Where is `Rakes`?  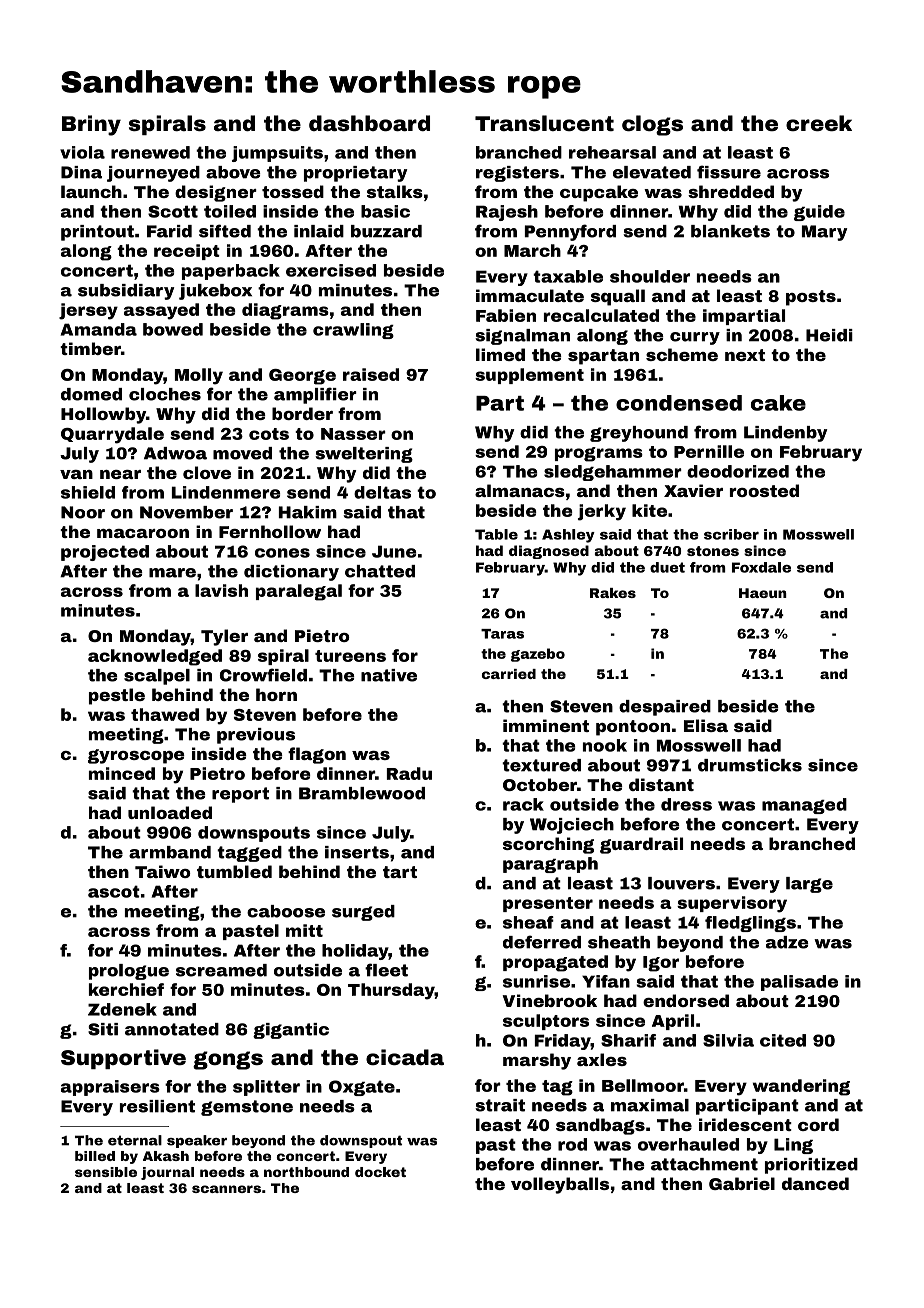 Rakes is located at coordinates (613, 593).
